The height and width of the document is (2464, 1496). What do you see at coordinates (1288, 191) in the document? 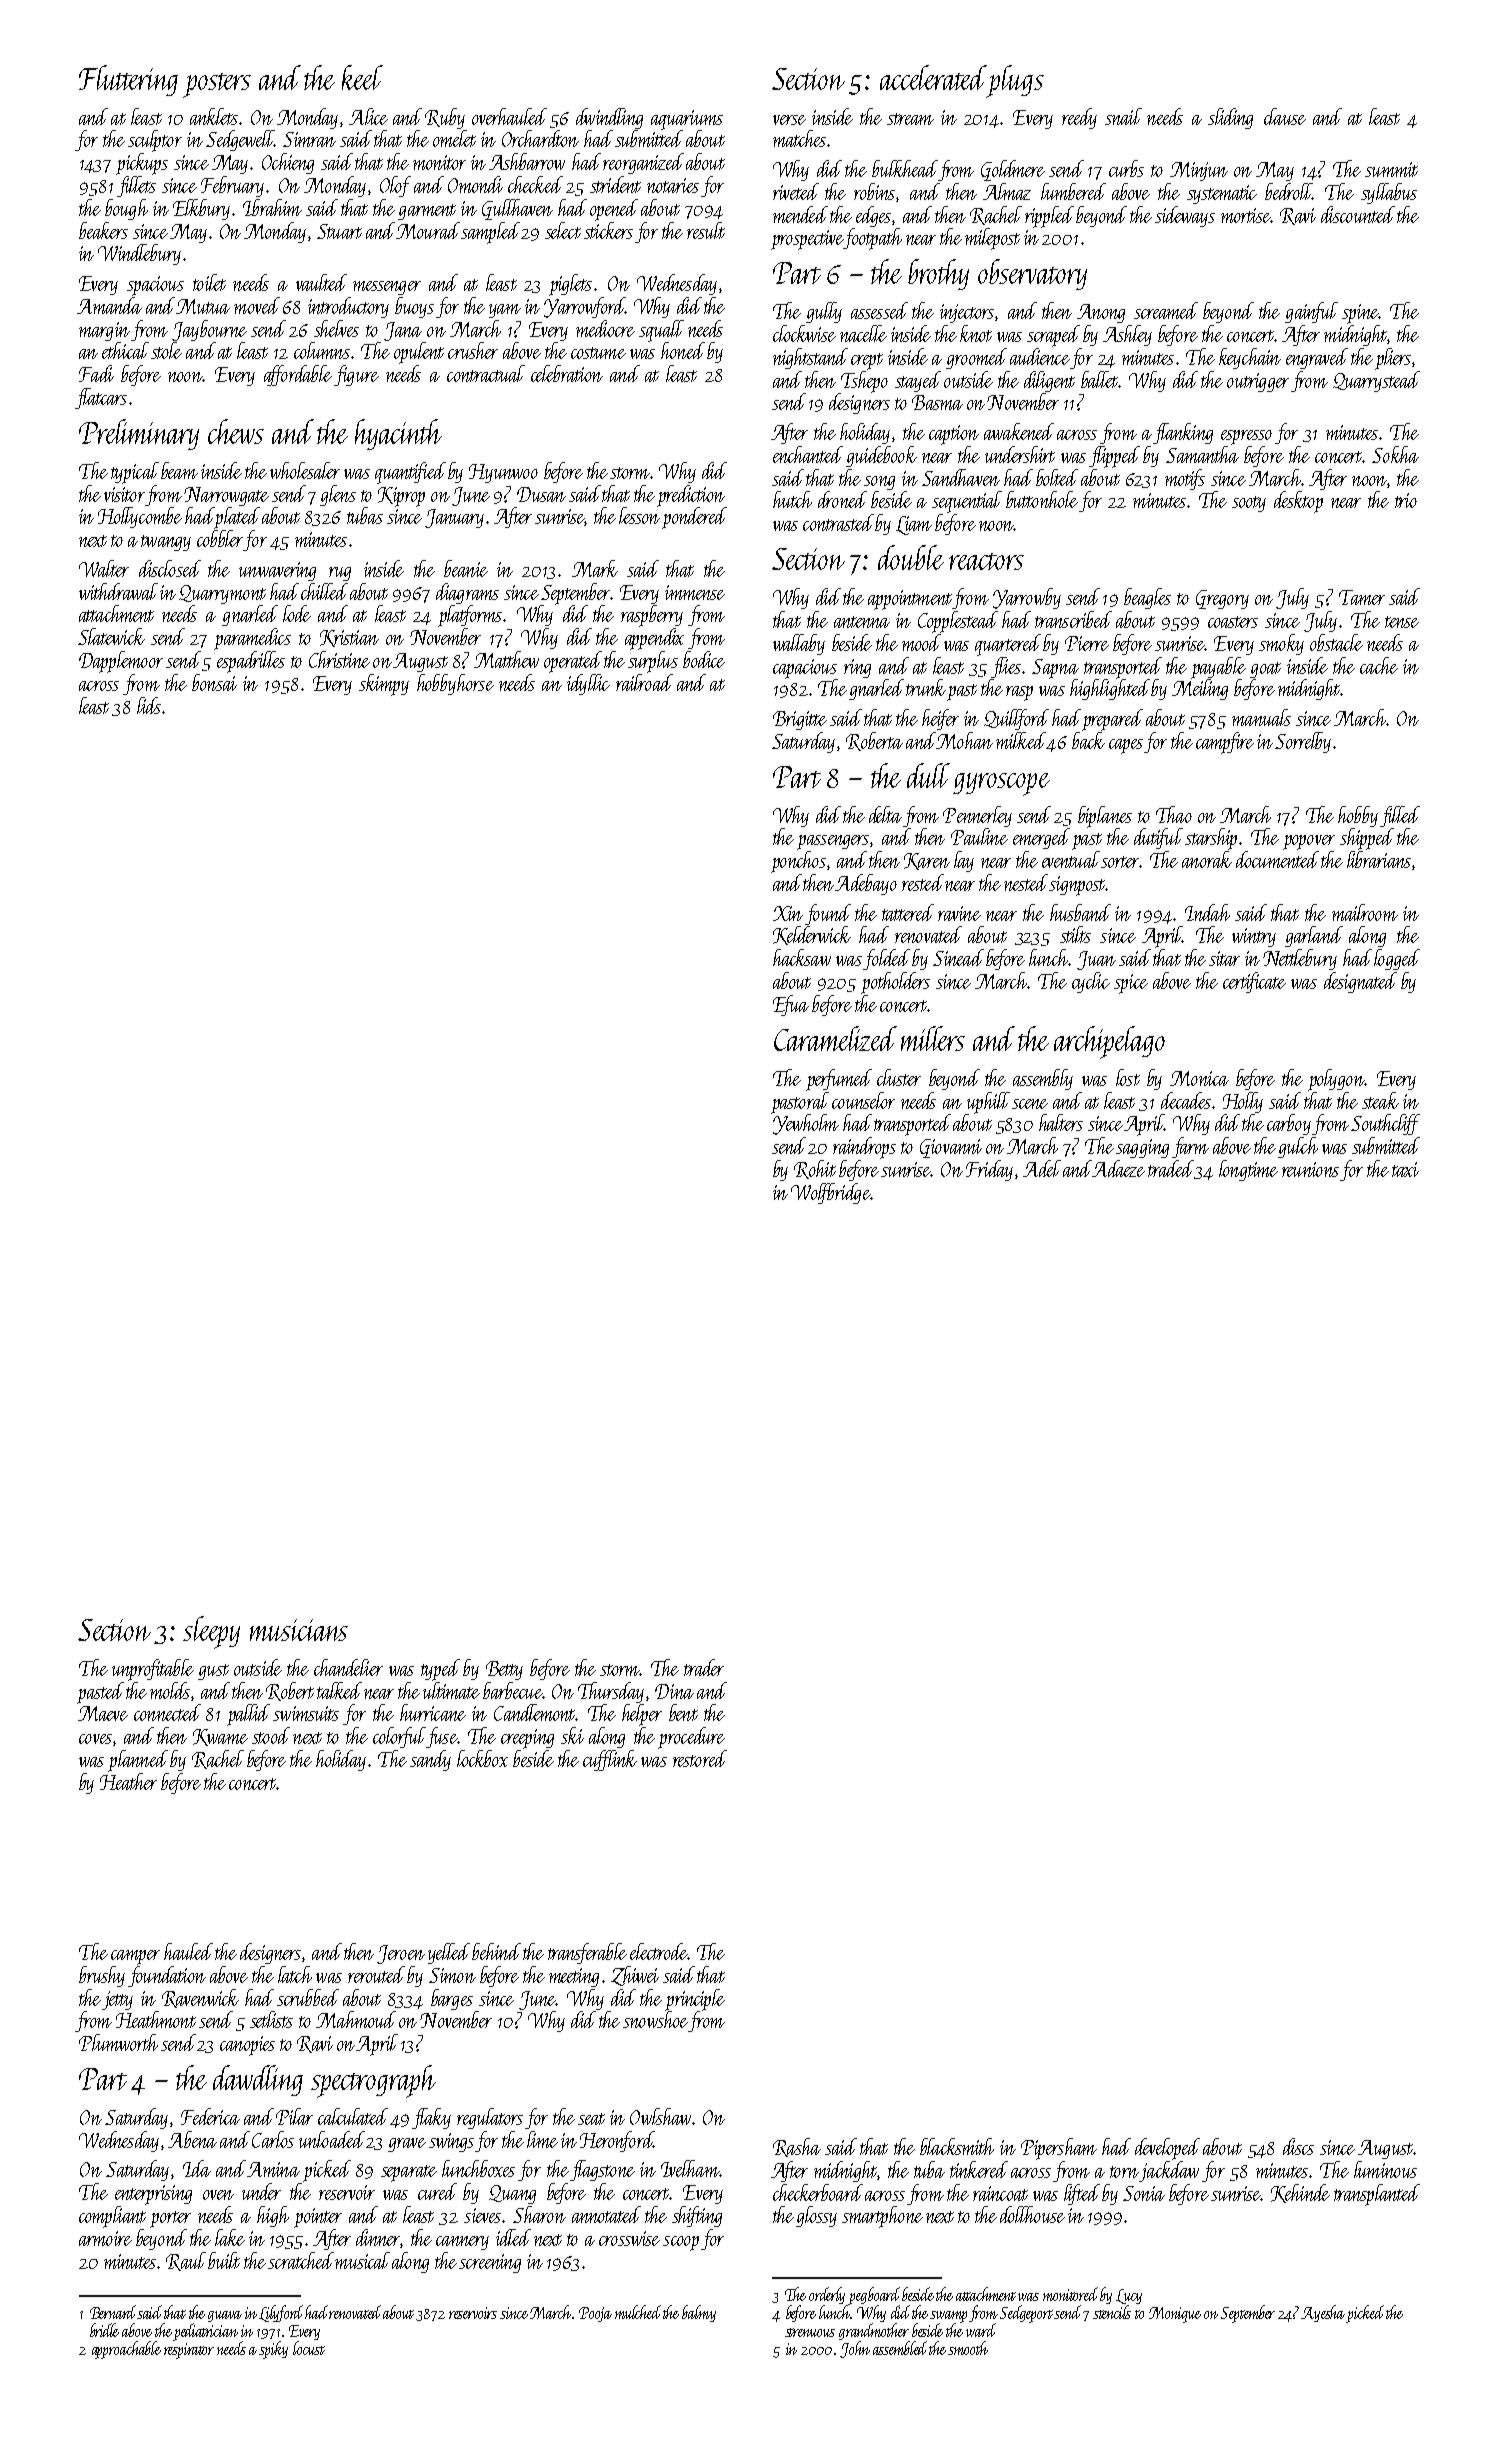
I see `bedroll` at bounding box center [1288, 191].
